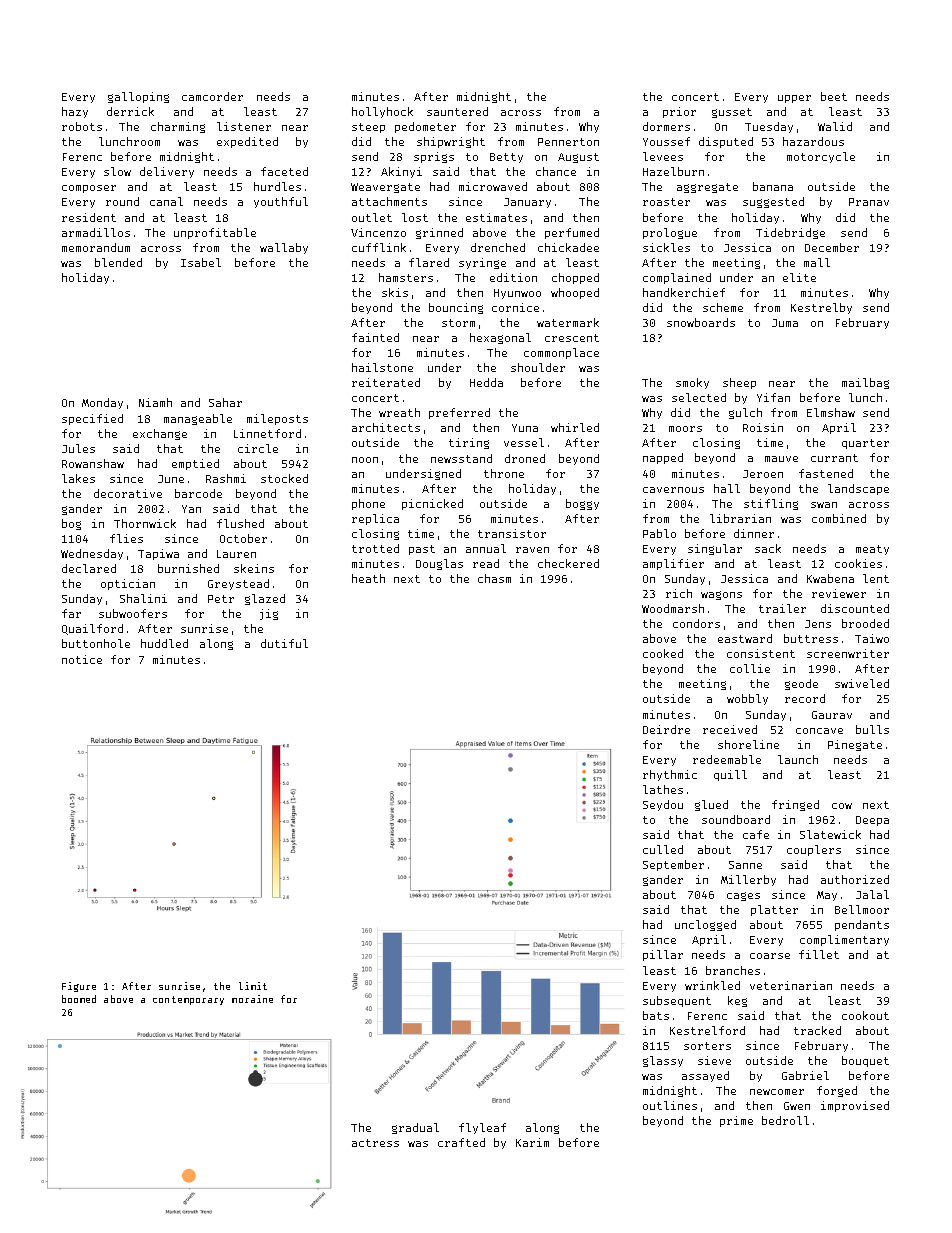  What do you see at coordinates (826, 473) in the page?
I see `fastened` at bounding box center [826, 473].
